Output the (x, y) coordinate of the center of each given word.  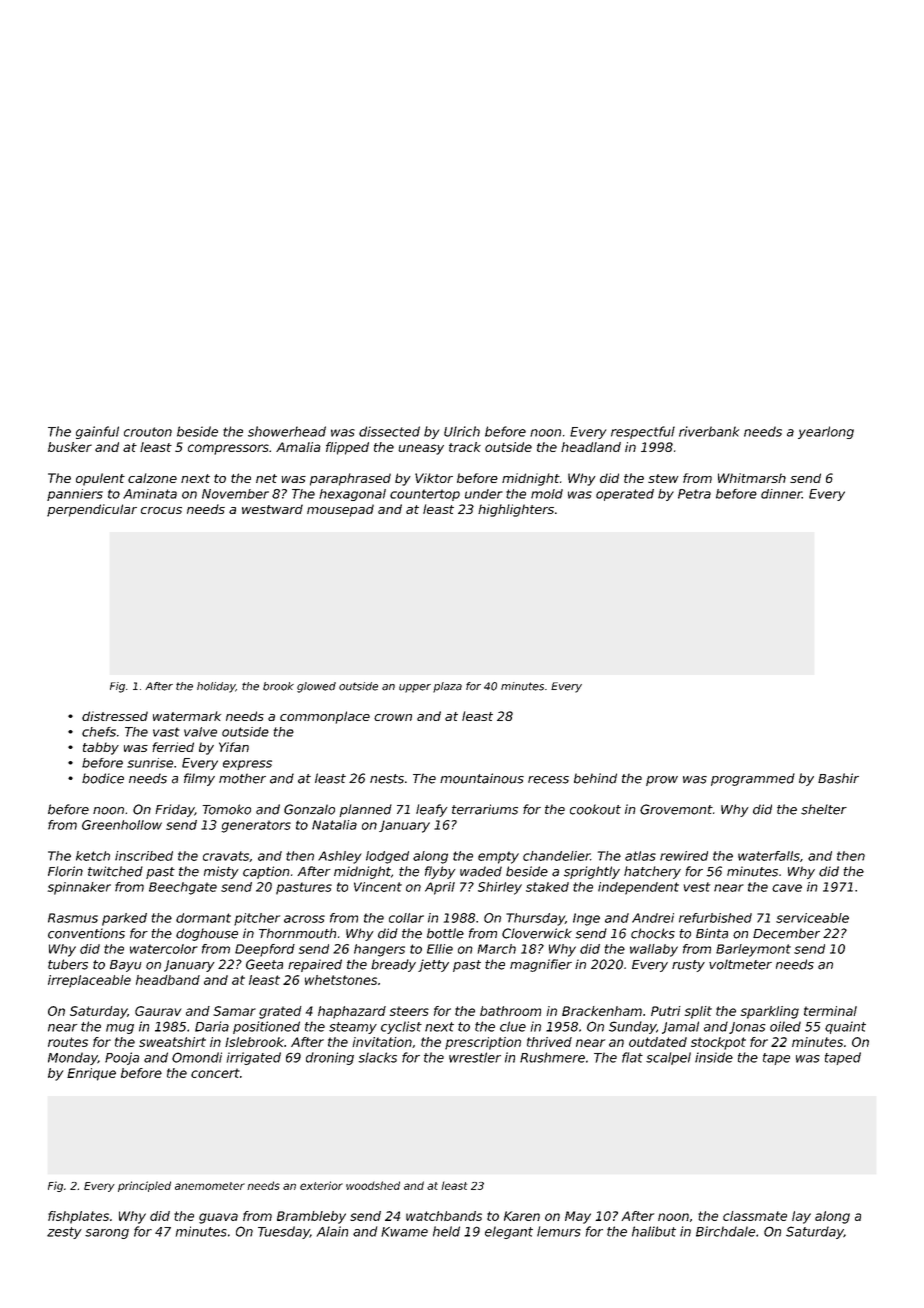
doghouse (207, 934)
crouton (148, 432)
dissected (389, 431)
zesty (64, 1233)
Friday (175, 810)
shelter (824, 809)
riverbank (709, 431)
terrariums (485, 809)
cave (787, 888)
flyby (440, 872)
